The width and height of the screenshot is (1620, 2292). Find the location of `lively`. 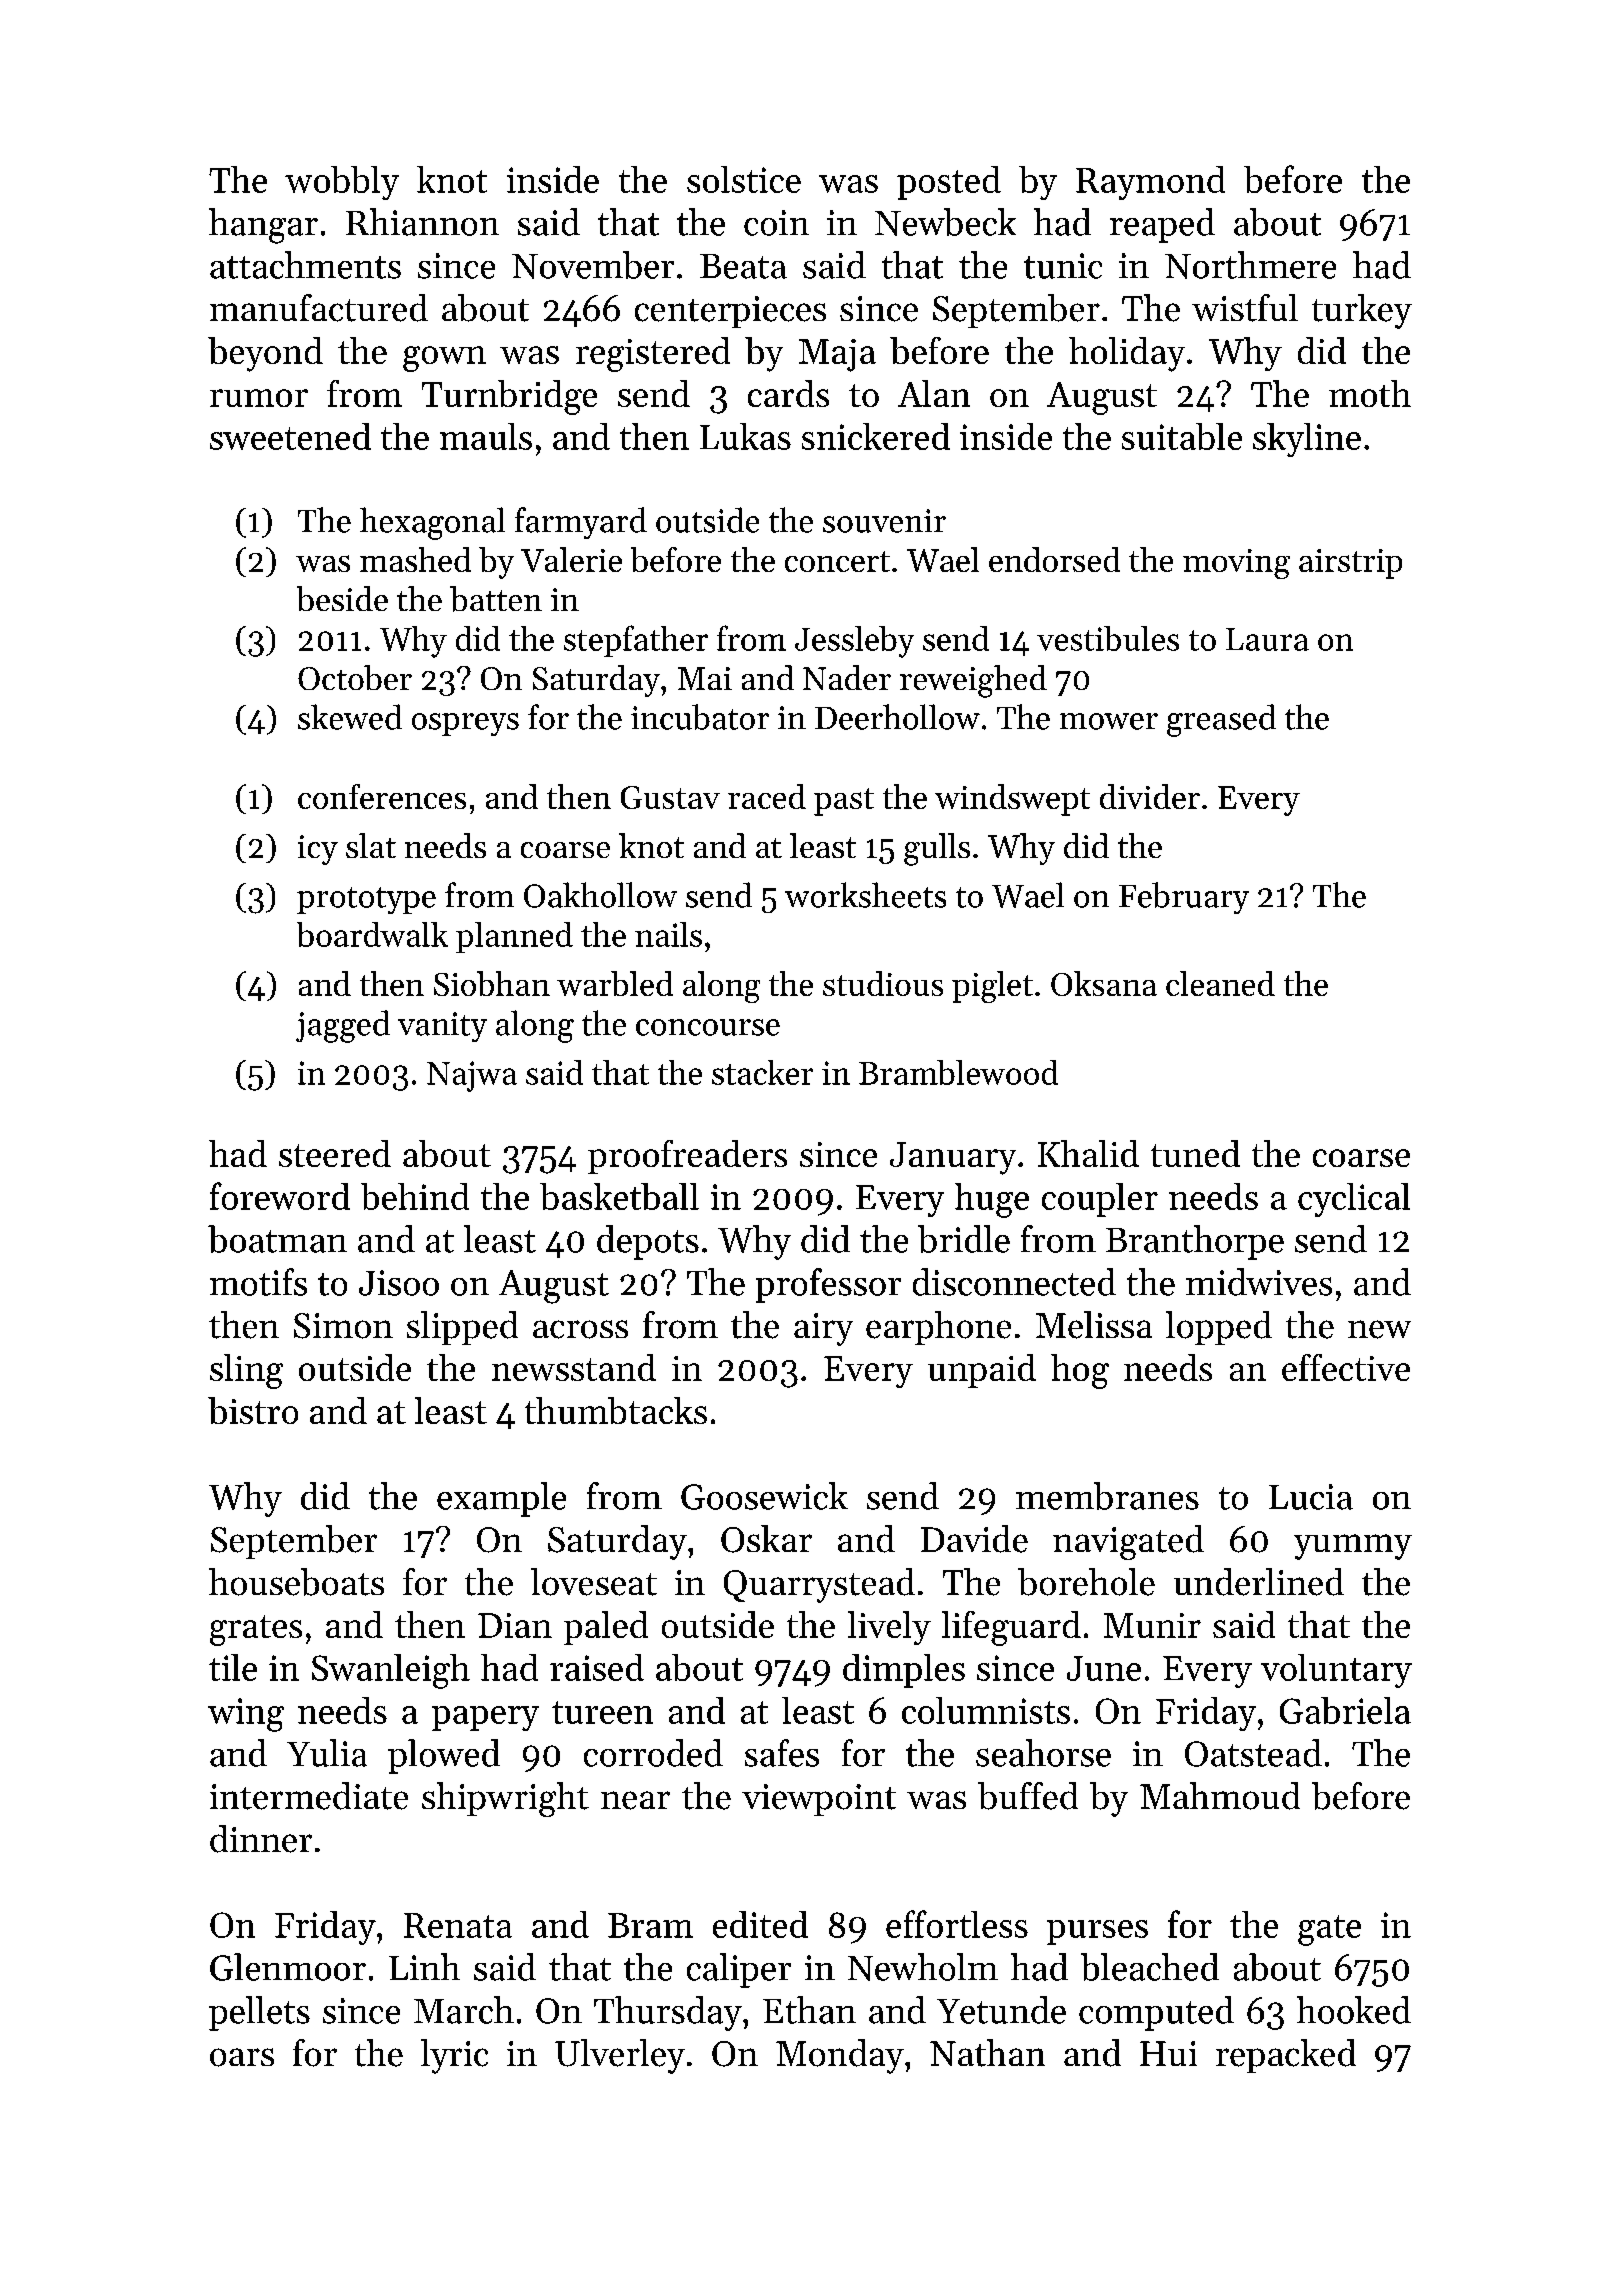

lively is located at coordinates (889, 1628).
